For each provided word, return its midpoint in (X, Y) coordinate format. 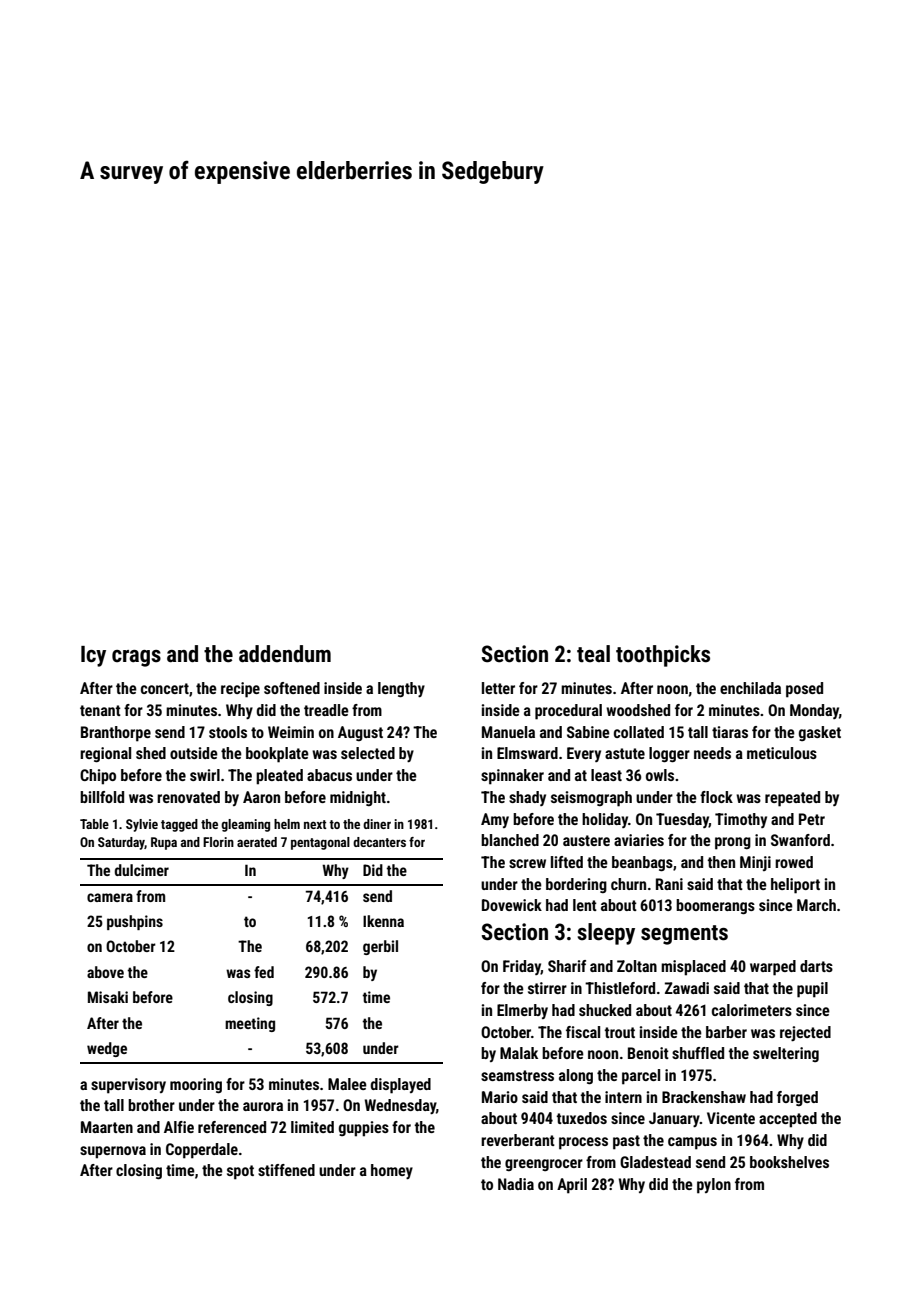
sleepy (606, 934)
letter (498, 688)
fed (264, 972)
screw (527, 863)
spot (240, 1172)
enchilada (750, 688)
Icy (93, 656)
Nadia (516, 1184)
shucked (605, 1010)
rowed (794, 862)
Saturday (121, 843)
